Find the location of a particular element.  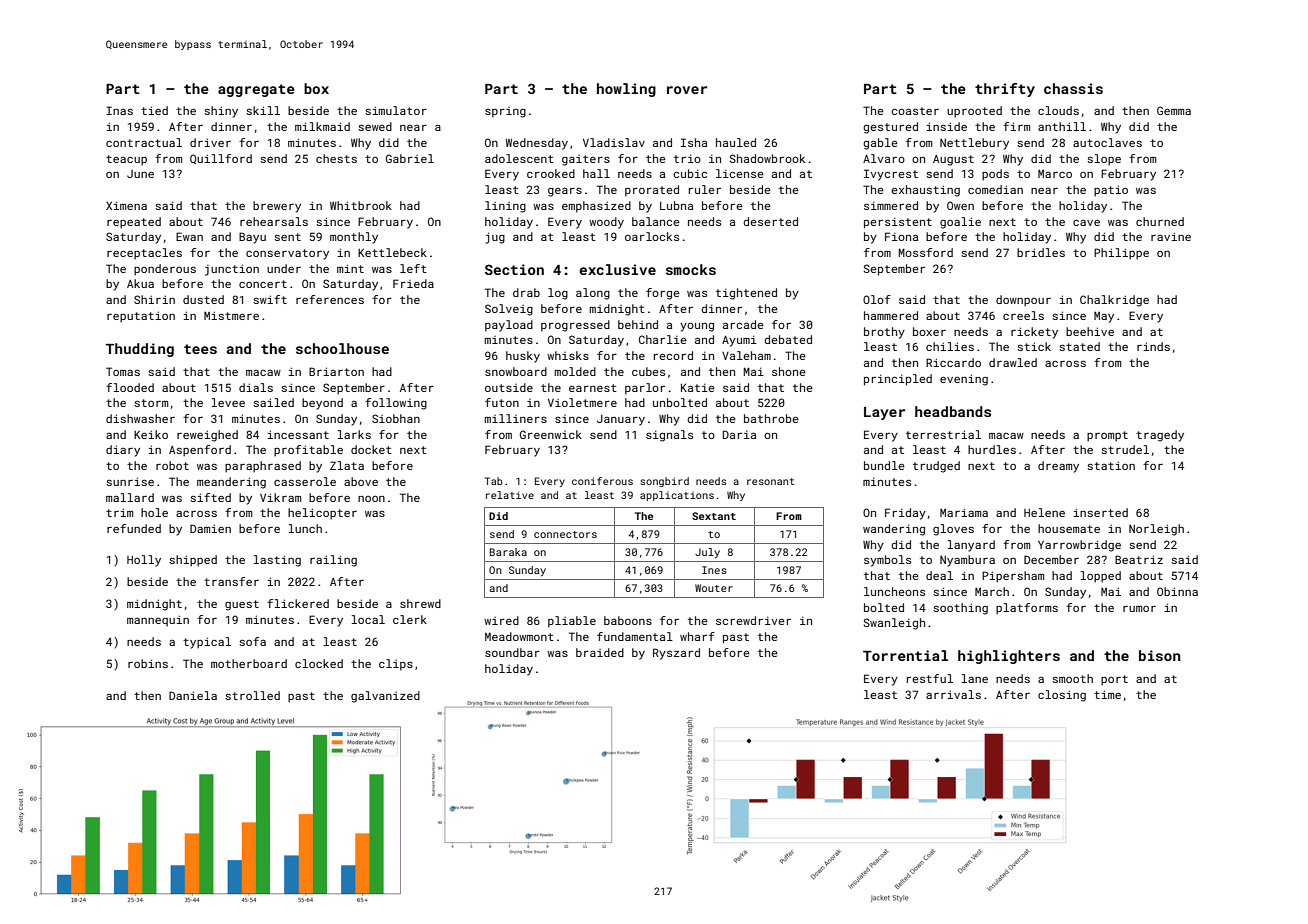

howling is located at coordinates (626, 90).
